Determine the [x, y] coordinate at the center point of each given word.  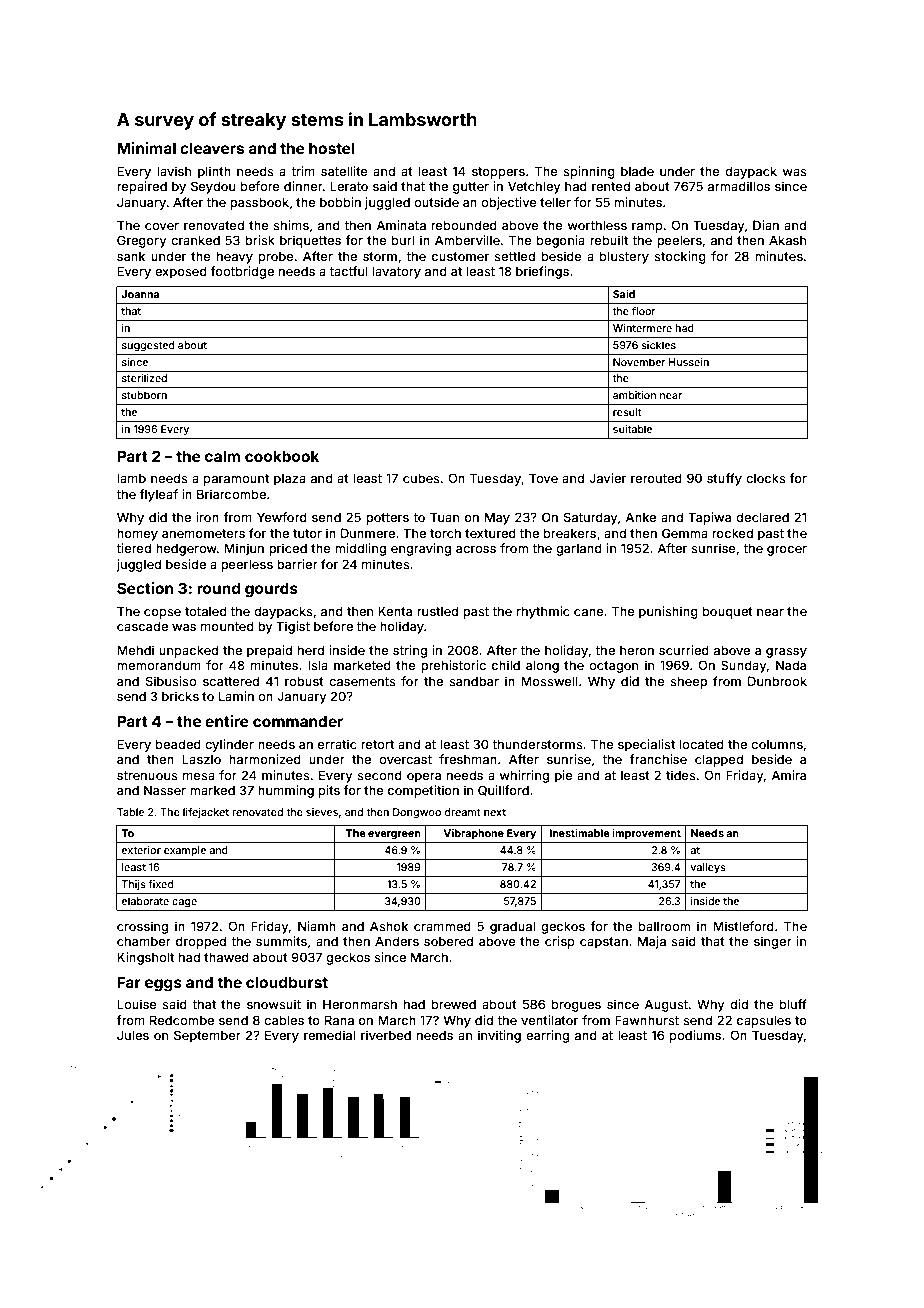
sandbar [474, 681]
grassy [786, 653]
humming [286, 791]
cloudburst [287, 982]
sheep [688, 682]
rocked [732, 533]
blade [637, 171]
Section [145, 588]
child [506, 665]
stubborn [144, 395]
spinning [589, 172]
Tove [543, 478]
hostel [332, 148]
